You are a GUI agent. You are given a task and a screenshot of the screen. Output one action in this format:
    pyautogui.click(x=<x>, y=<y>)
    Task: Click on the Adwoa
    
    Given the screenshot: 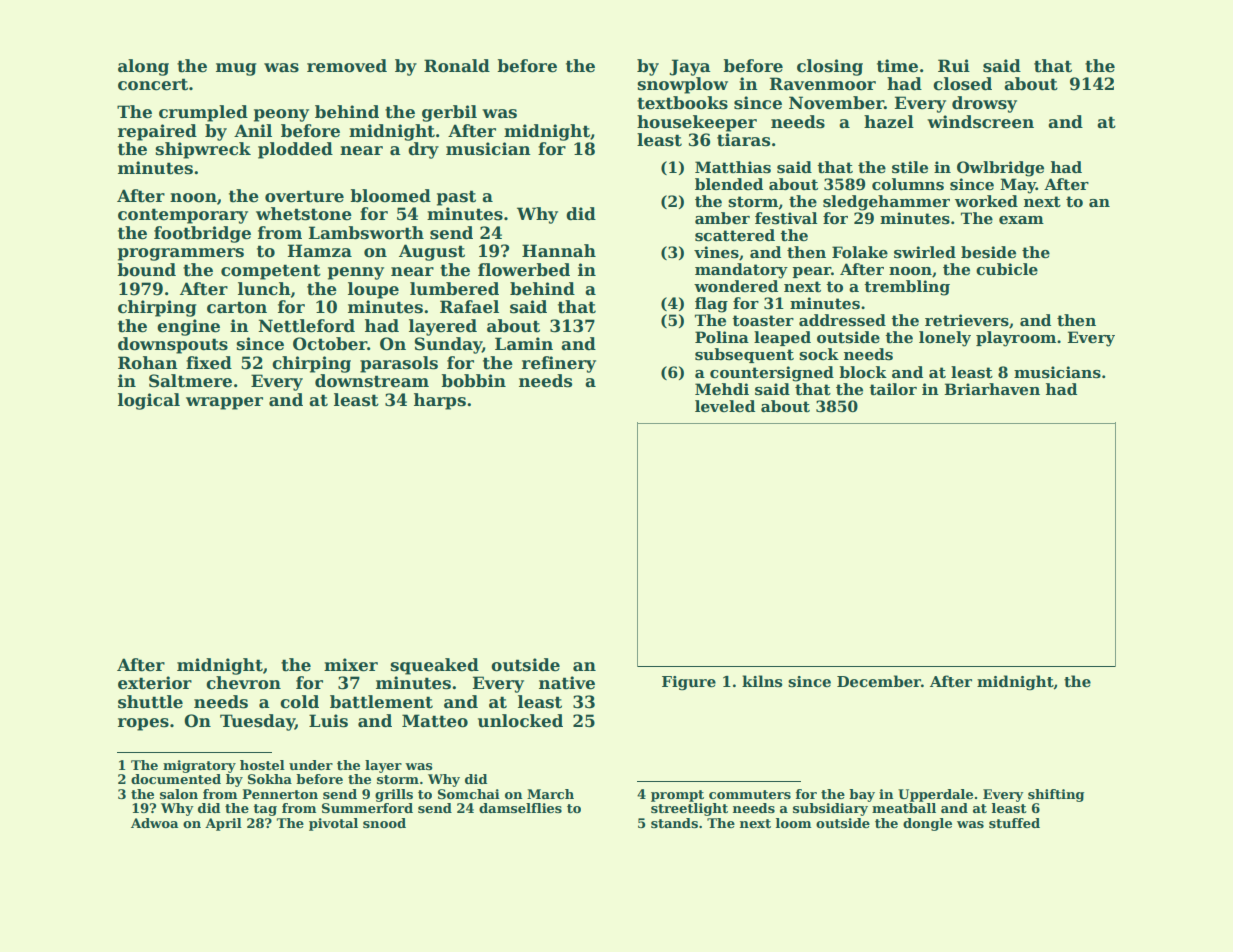 What is the action you would take?
    pyautogui.click(x=155, y=823)
